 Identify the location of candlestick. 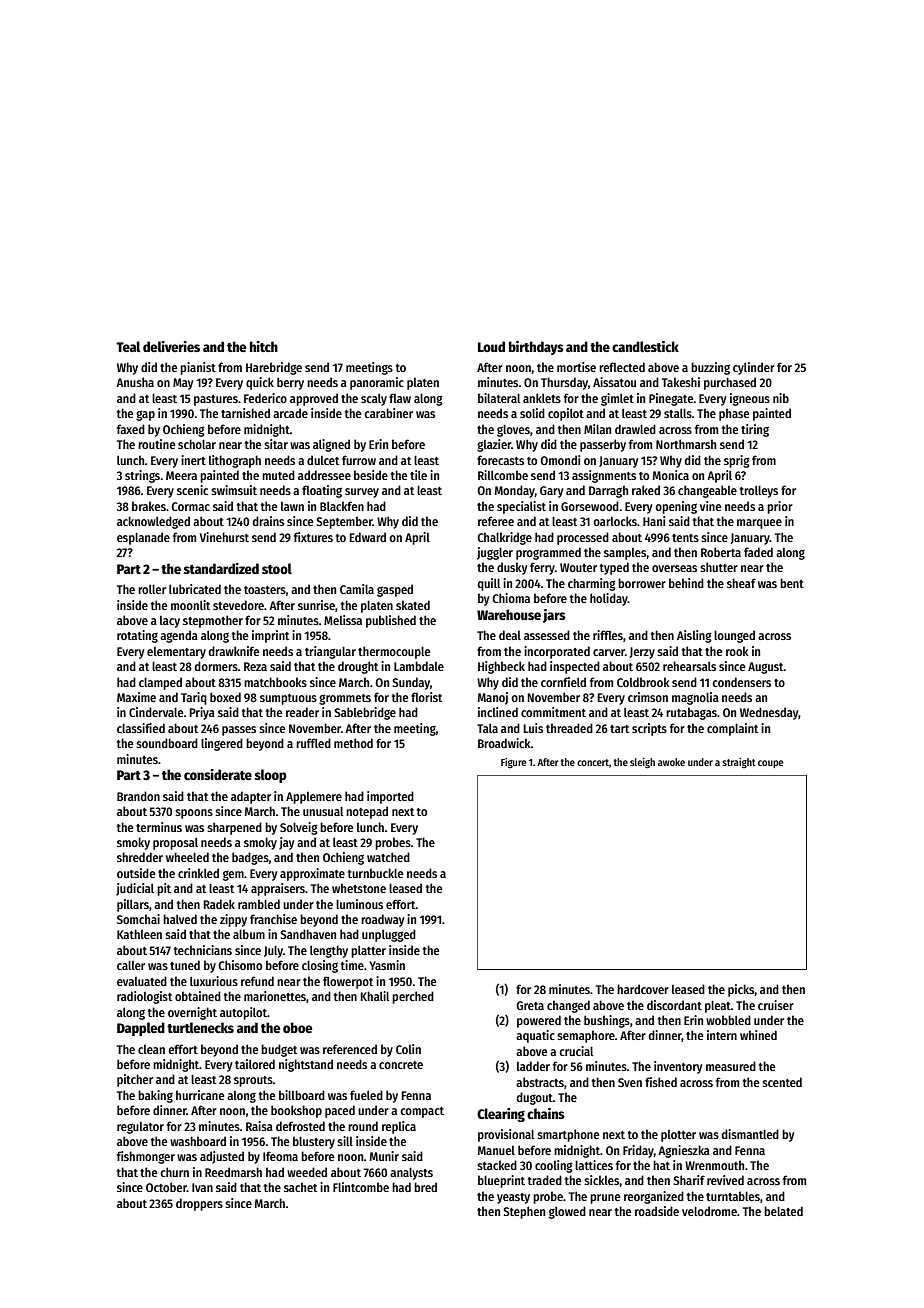
(645, 346).
